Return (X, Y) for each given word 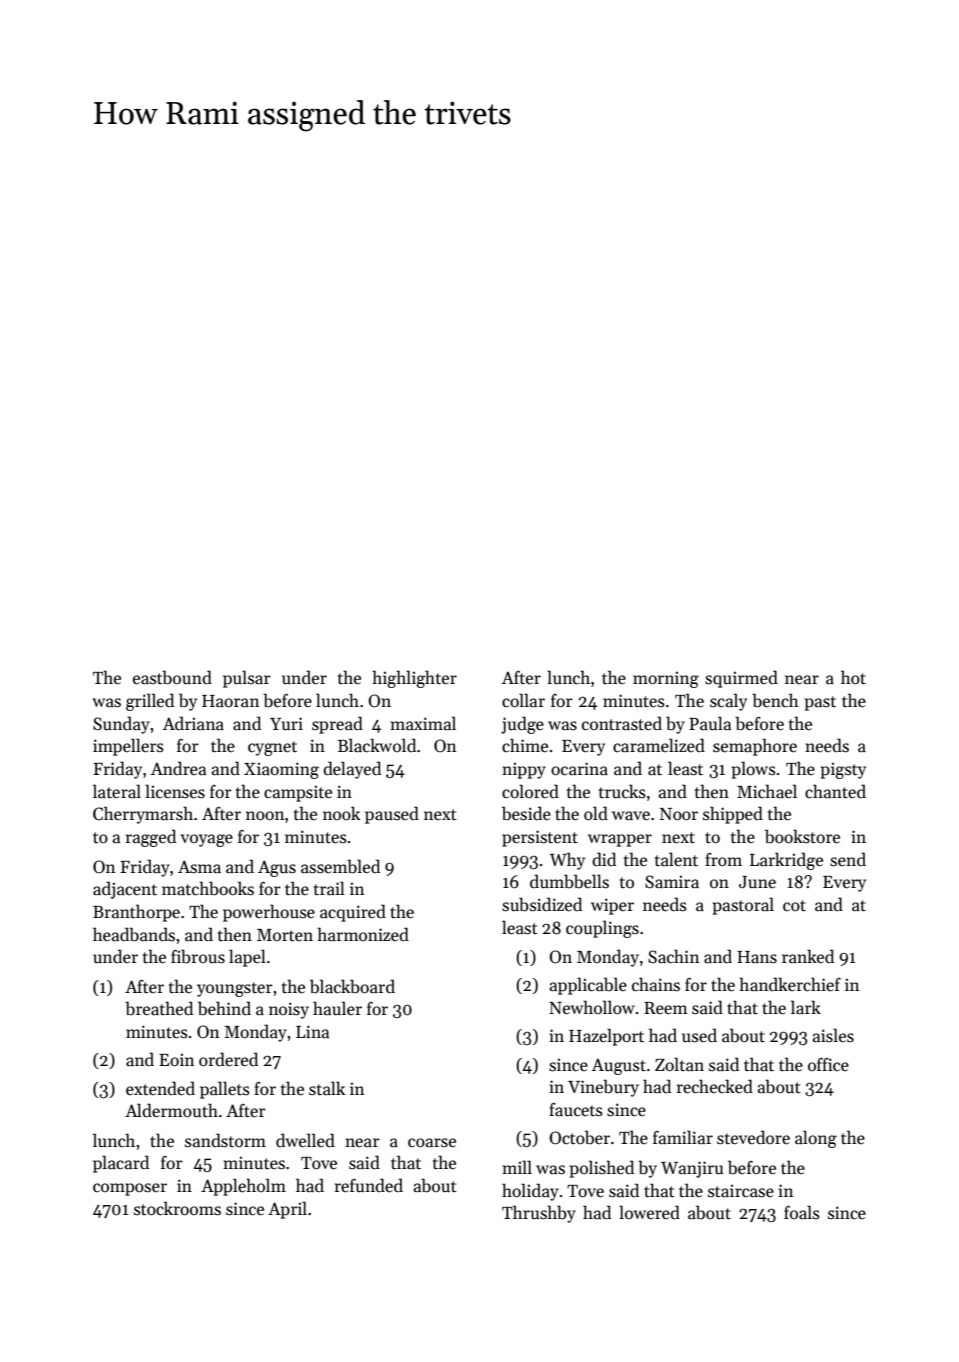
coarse (432, 1143)
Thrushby (539, 1214)
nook (341, 813)
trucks (622, 791)
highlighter (414, 679)
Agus (277, 868)
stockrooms (177, 1208)
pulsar (247, 679)
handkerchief (790, 984)
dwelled (305, 1140)
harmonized (363, 934)
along (816, 1139)
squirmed (741, 679)
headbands (134, 934)
